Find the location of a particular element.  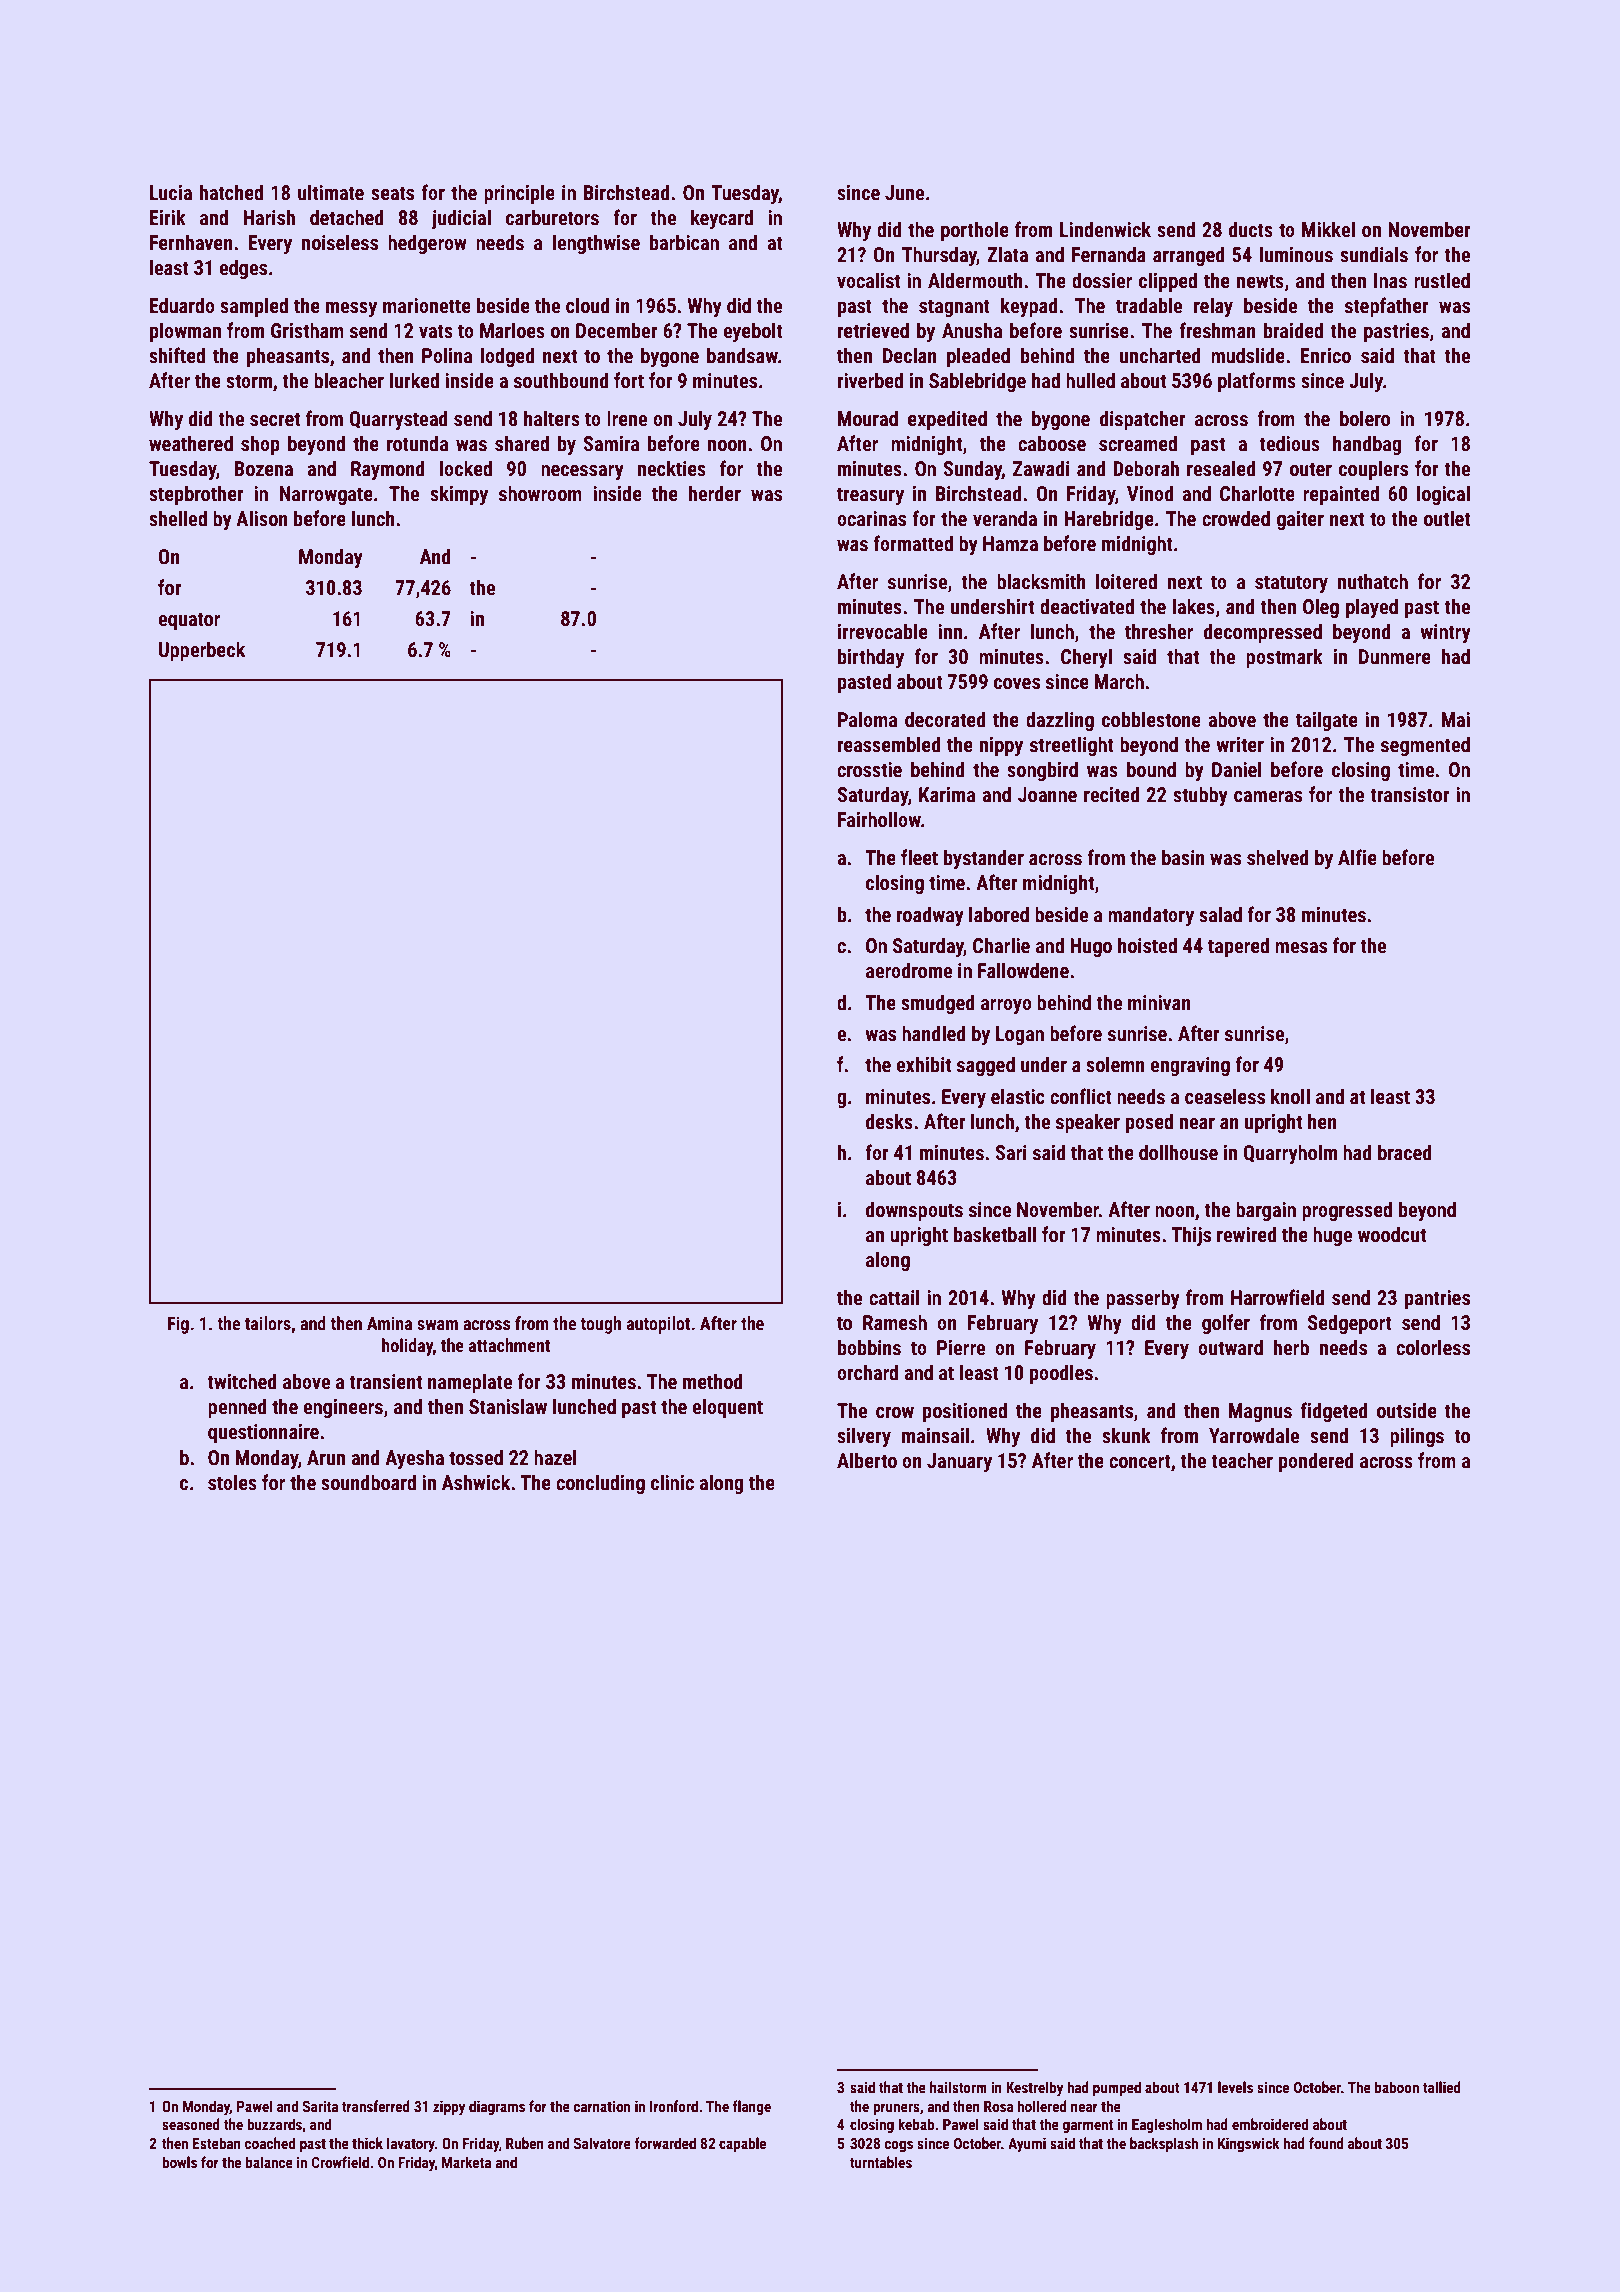

transferred is located at coordinates (376, 2106).
